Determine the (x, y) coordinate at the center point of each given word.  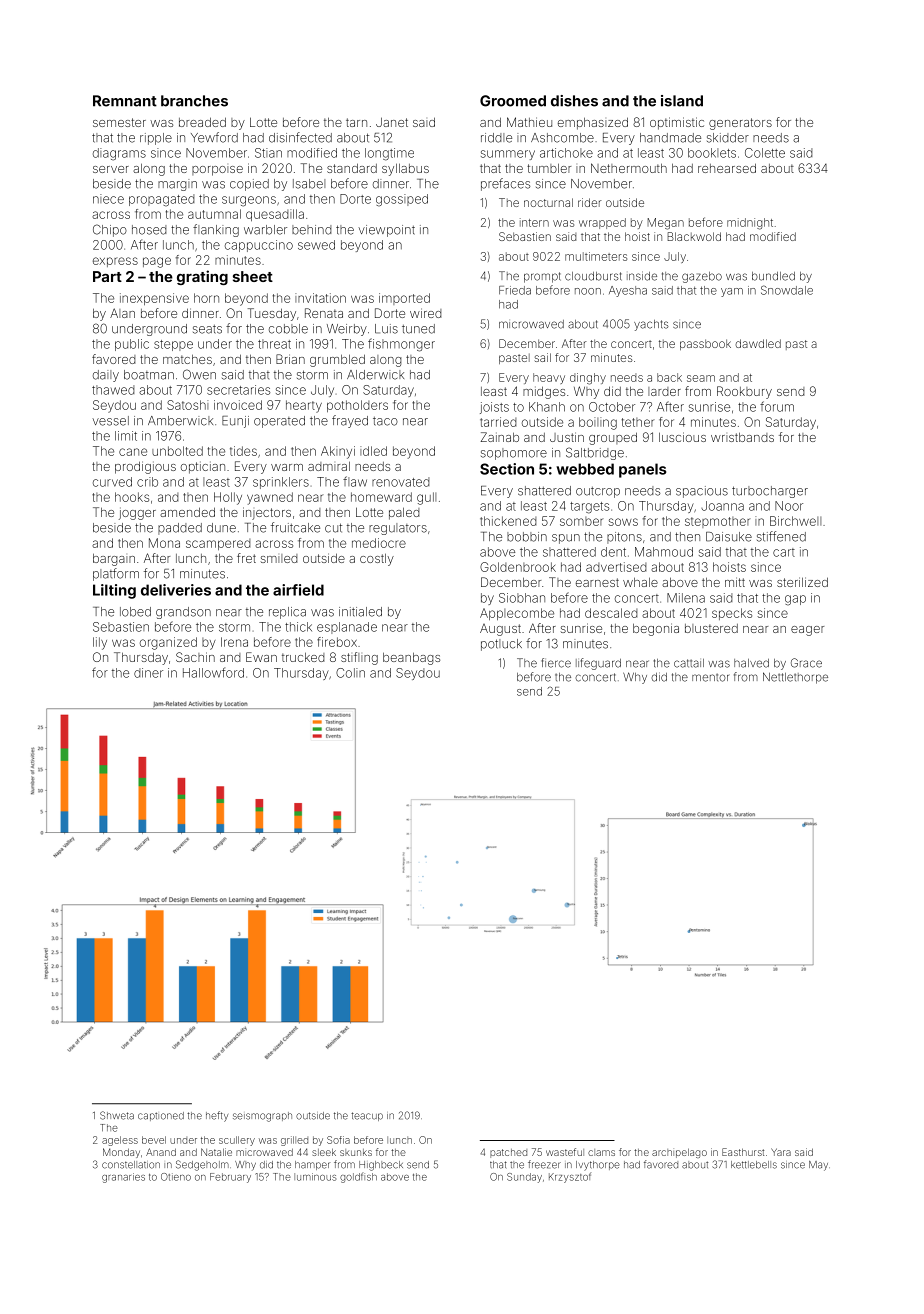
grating (202, 277)
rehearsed (727, 168)
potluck (501, 645)
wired (426, 313)
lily (100, 643)
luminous (315, 1177)
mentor (711, 677)
